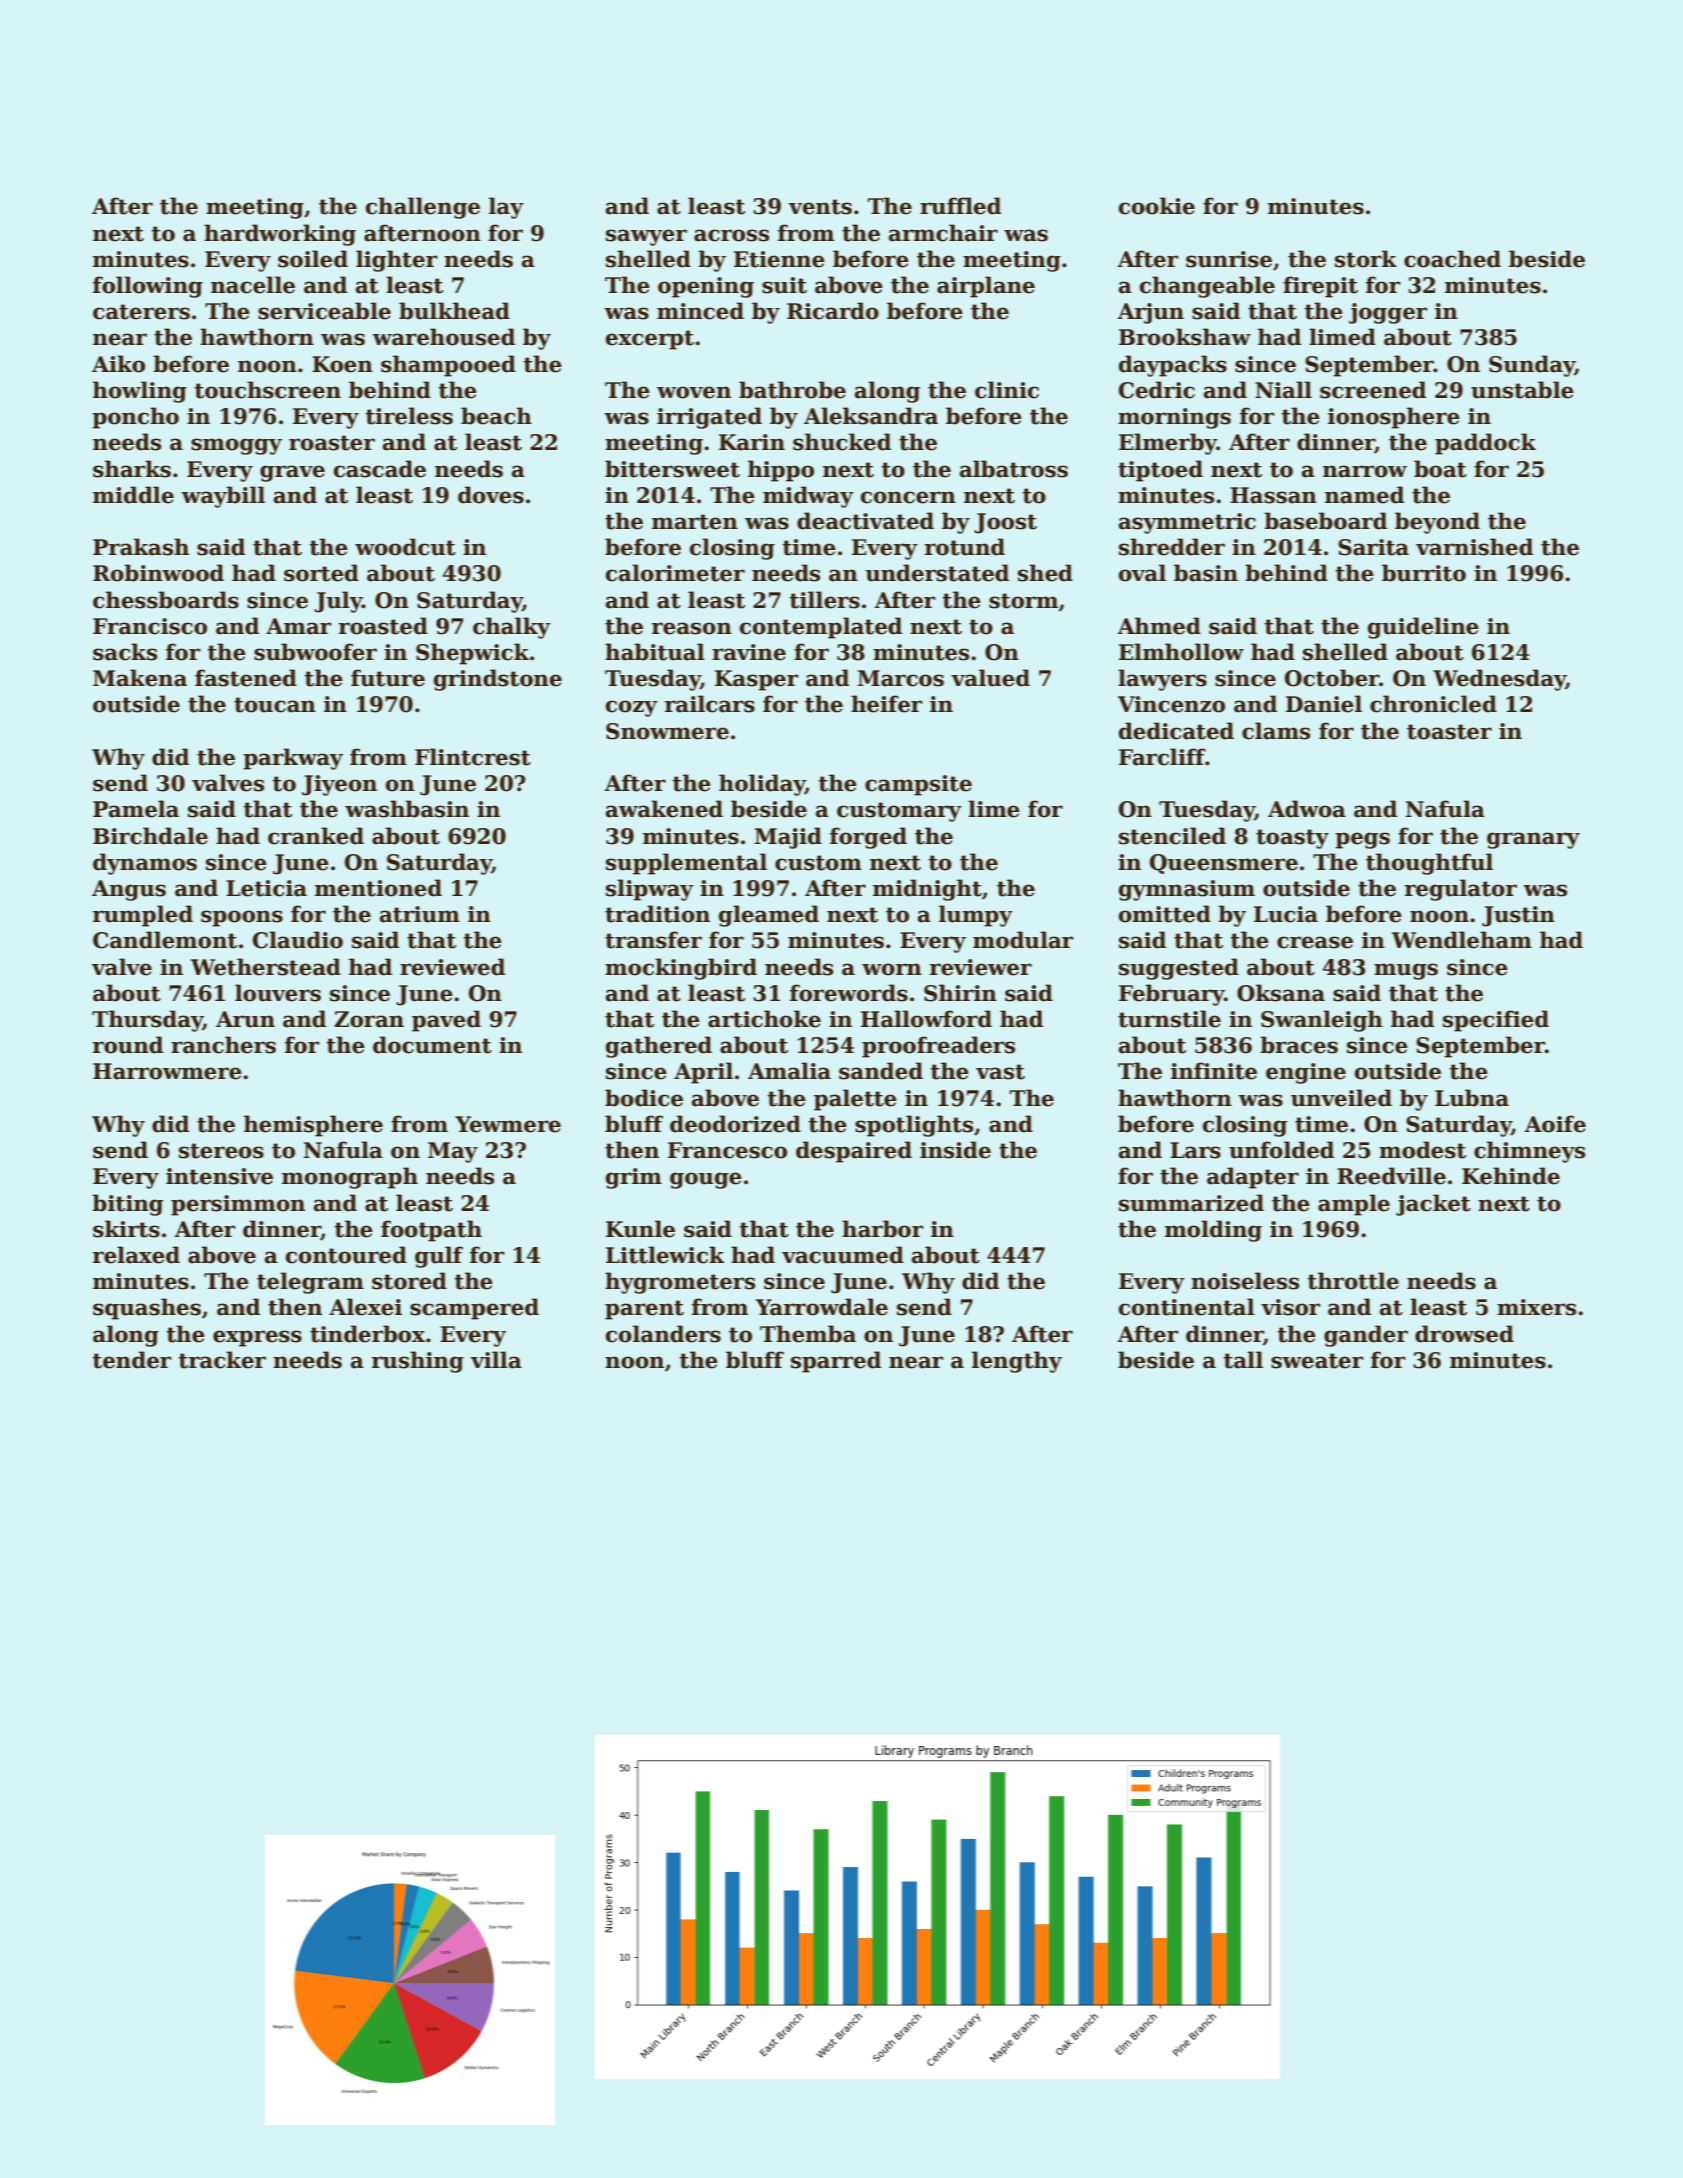 The height and width of the document is (2178, 1683). I want to click on burrito, so click(1424, 573).
